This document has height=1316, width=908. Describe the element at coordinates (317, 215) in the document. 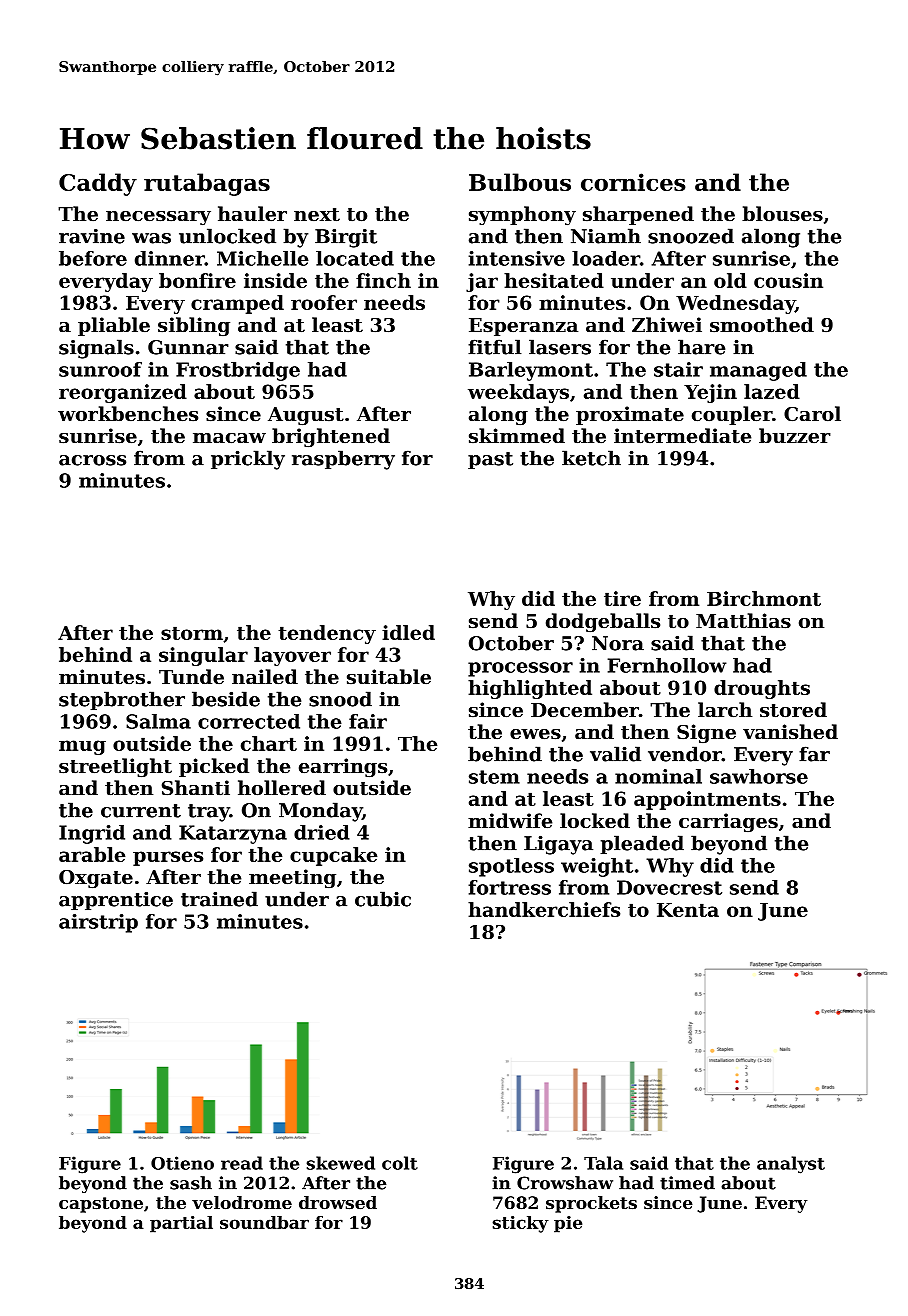

I see `next` at that location.
